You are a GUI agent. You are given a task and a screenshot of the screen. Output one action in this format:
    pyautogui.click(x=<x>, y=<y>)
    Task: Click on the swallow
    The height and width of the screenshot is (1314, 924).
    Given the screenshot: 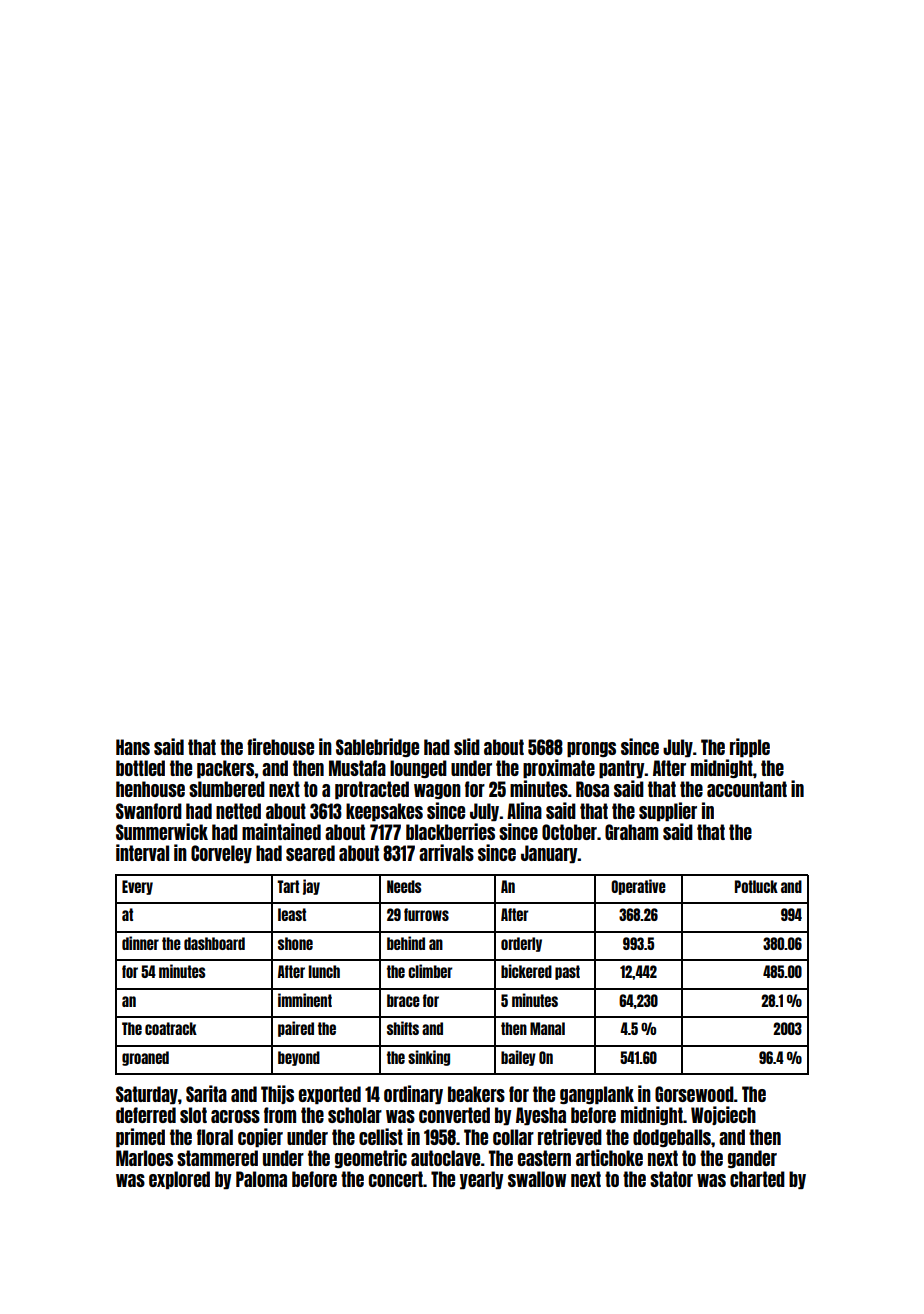 What is the action you would take?
    pyautogui.click(x=537, y=1179)
